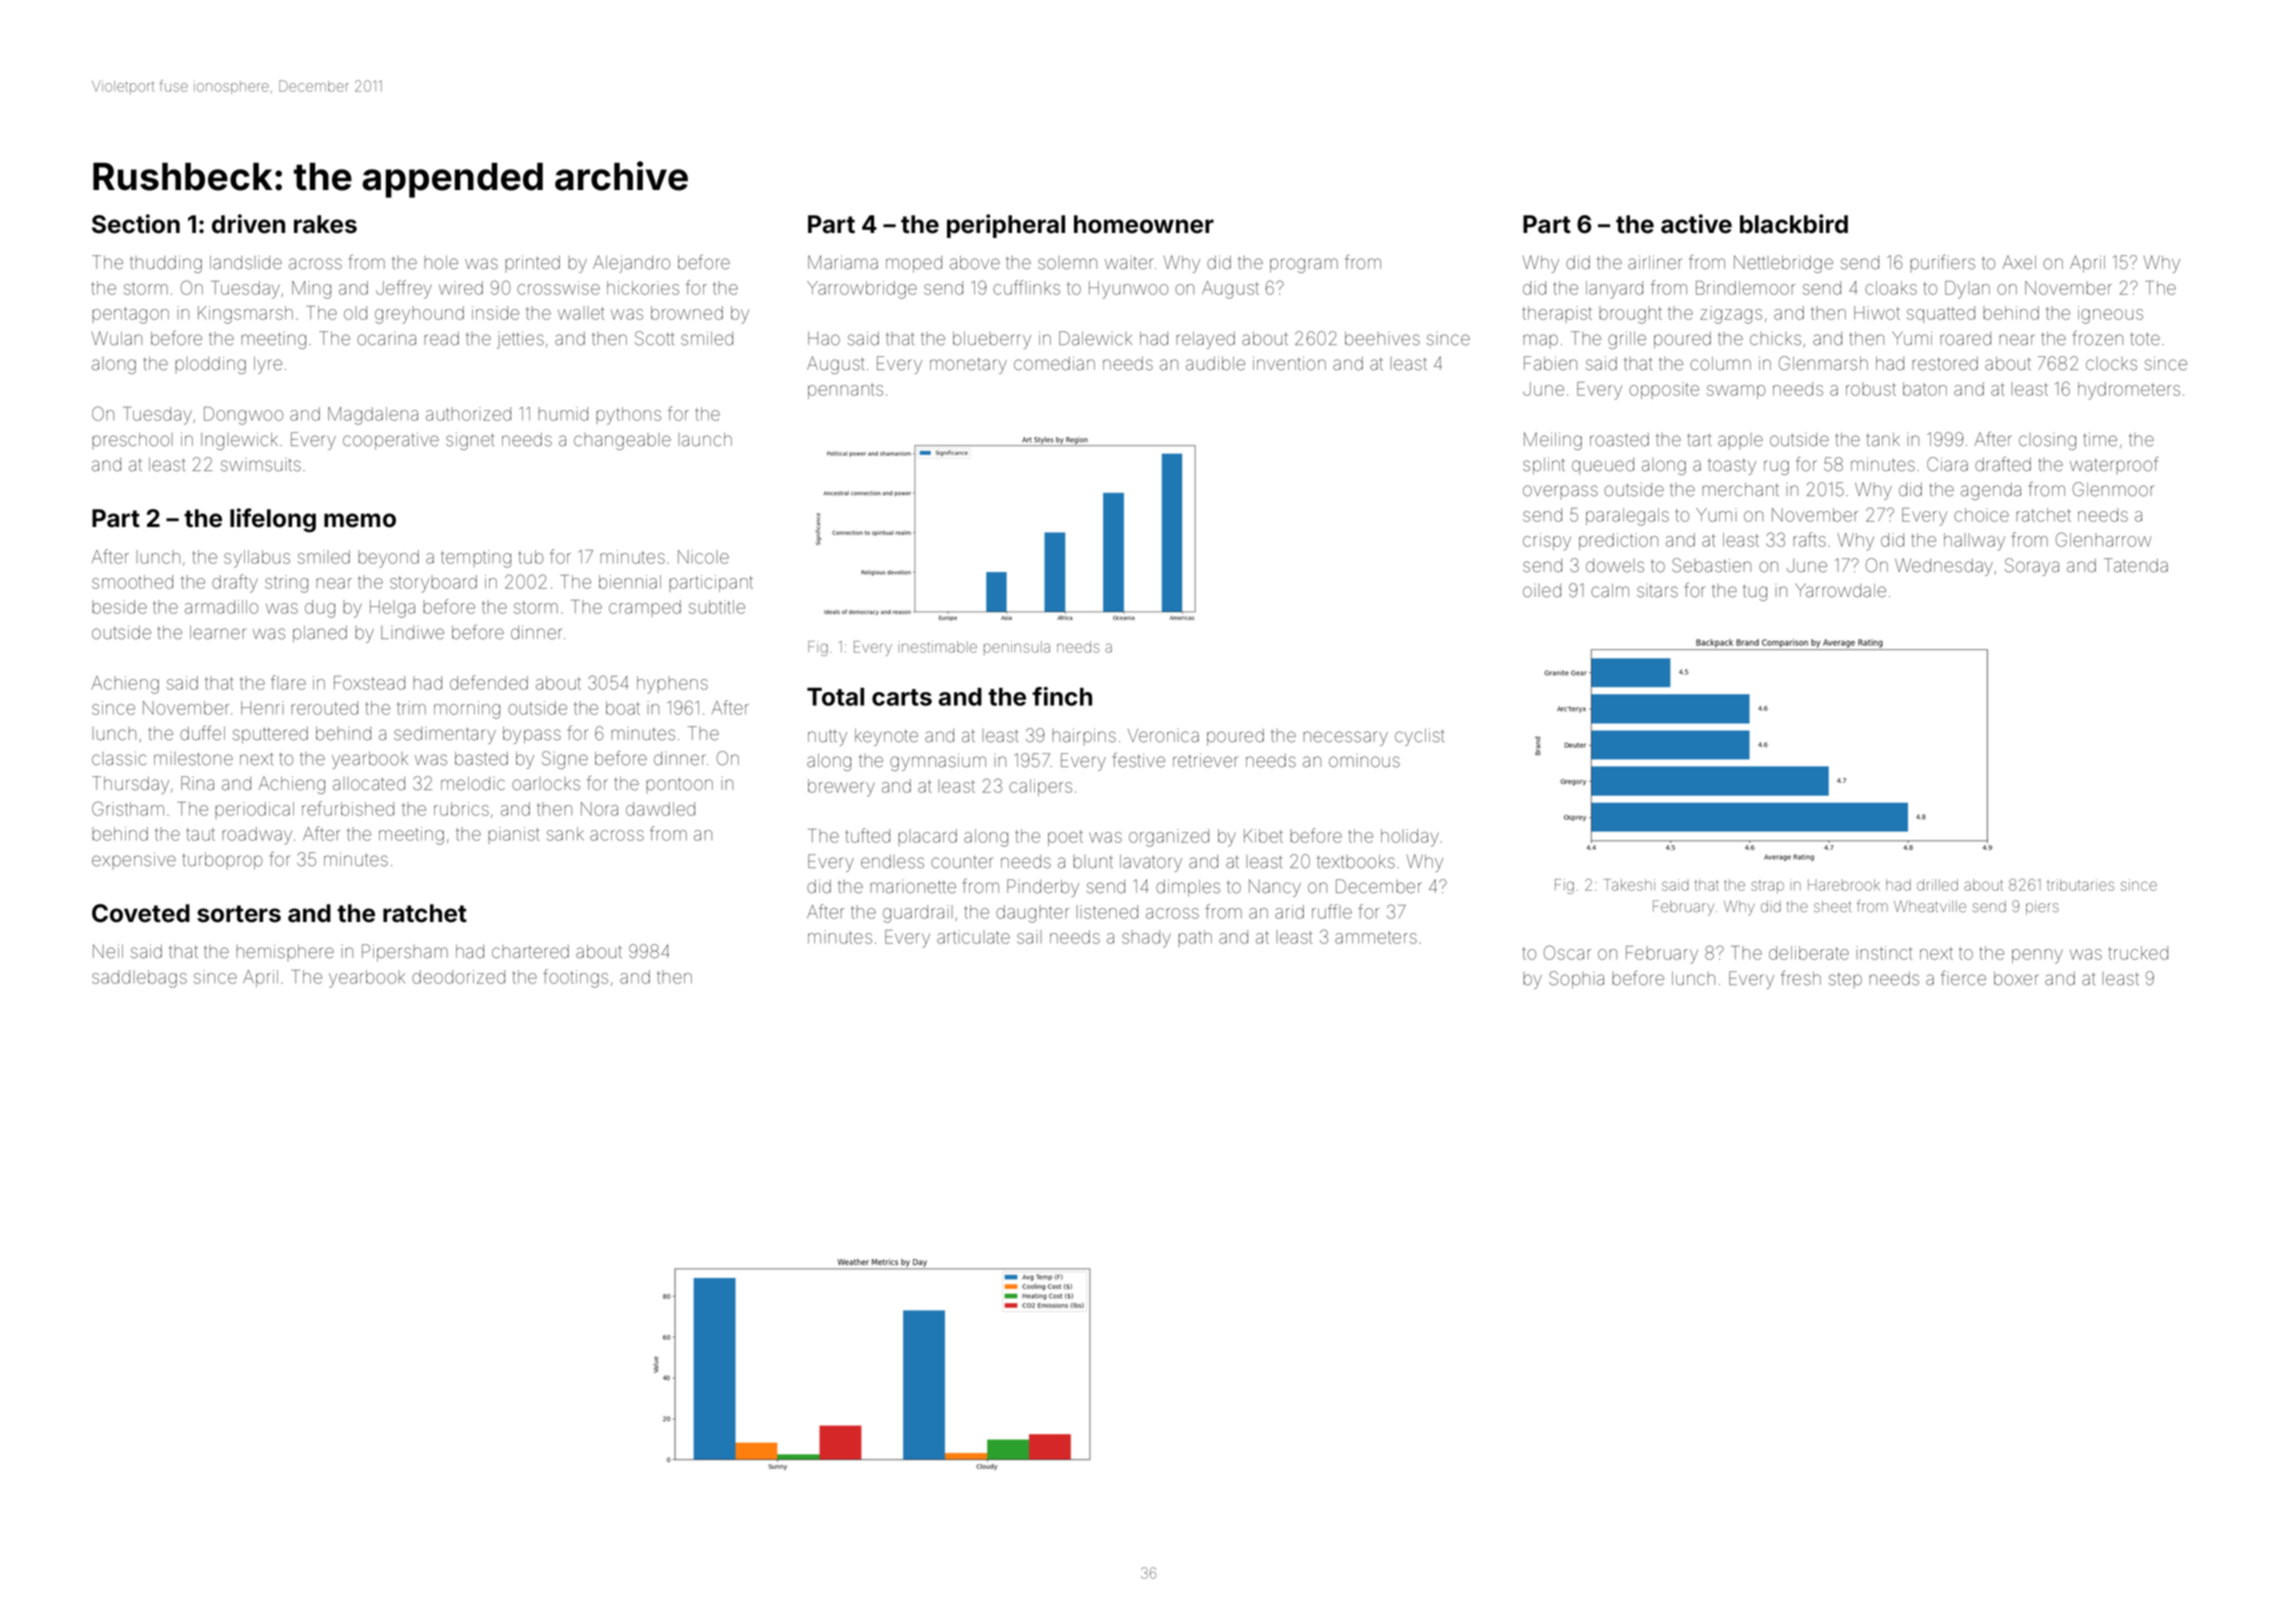 Image resolution: width=2280 pixels, height=1613 pixels. What do you see at coordinates (1304, 265) in the document?
I see `program` at bounding box center [1304, 265].
